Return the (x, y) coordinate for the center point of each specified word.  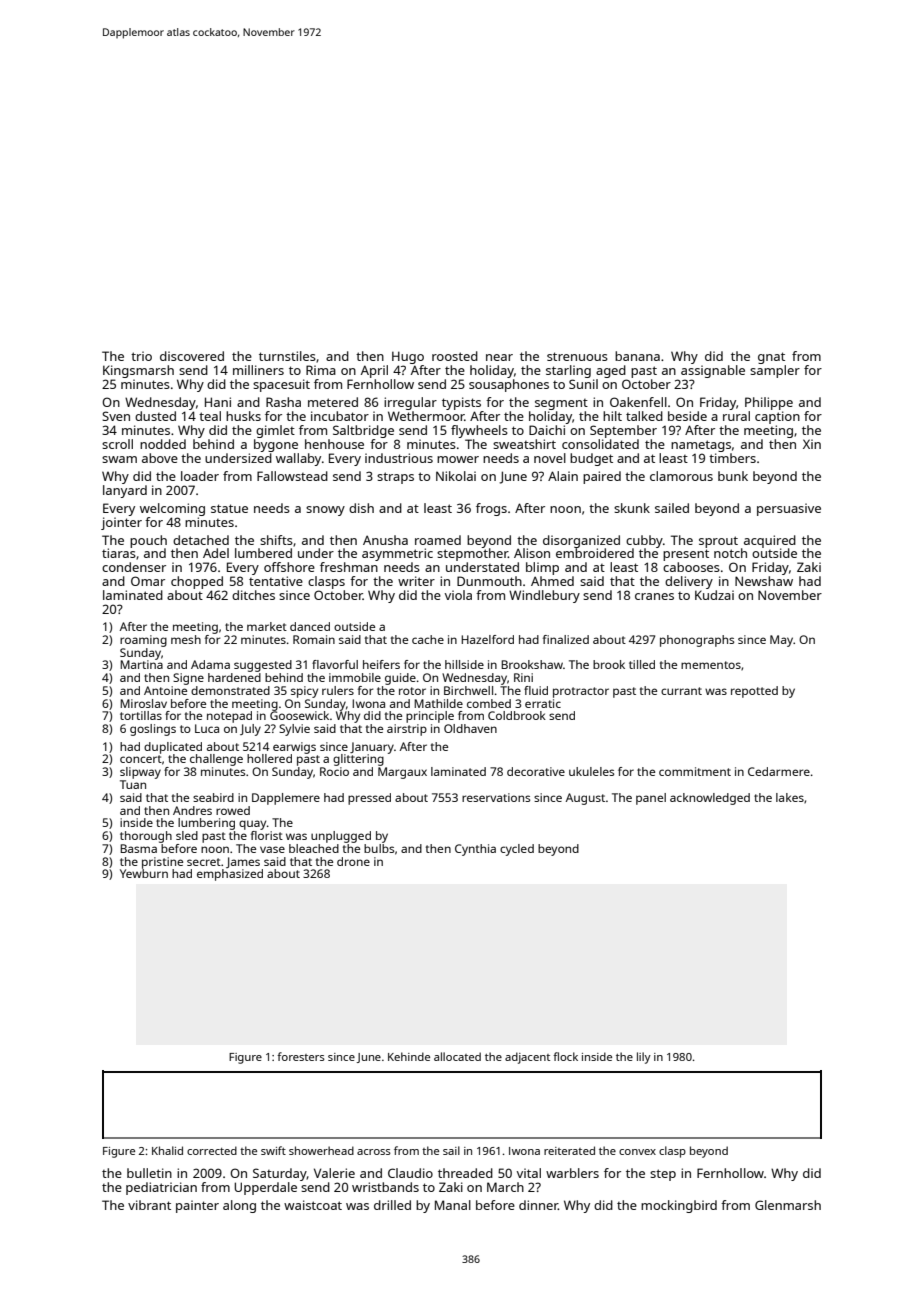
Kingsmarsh (138, 371)
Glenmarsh (788, 1205)
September (623, 431)
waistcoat (313, 1205)
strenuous (577, 356)
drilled (392, 1205)
